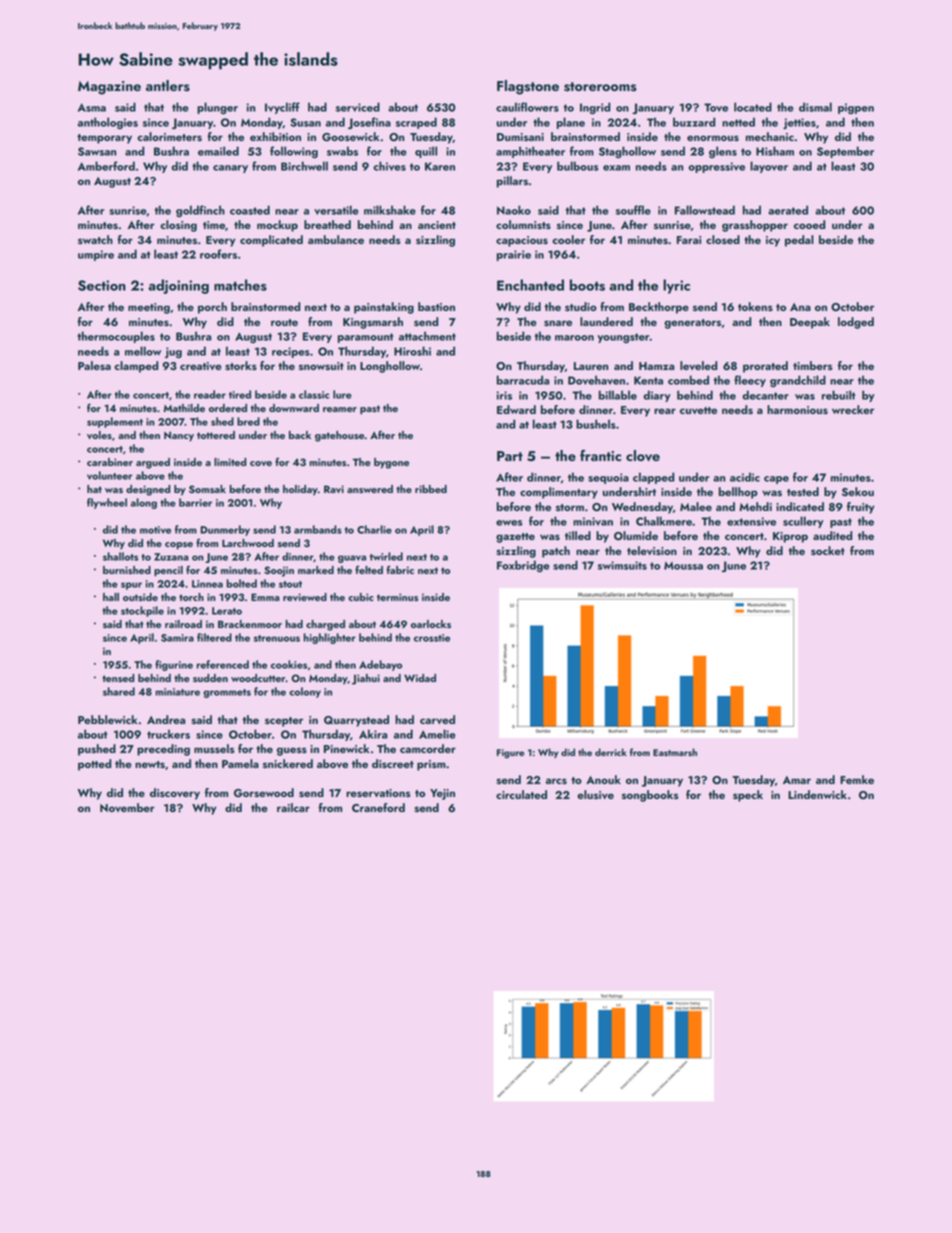 The height and width of the screenshot is (1233, 952). I want to click on audited, so click(832, 535).
